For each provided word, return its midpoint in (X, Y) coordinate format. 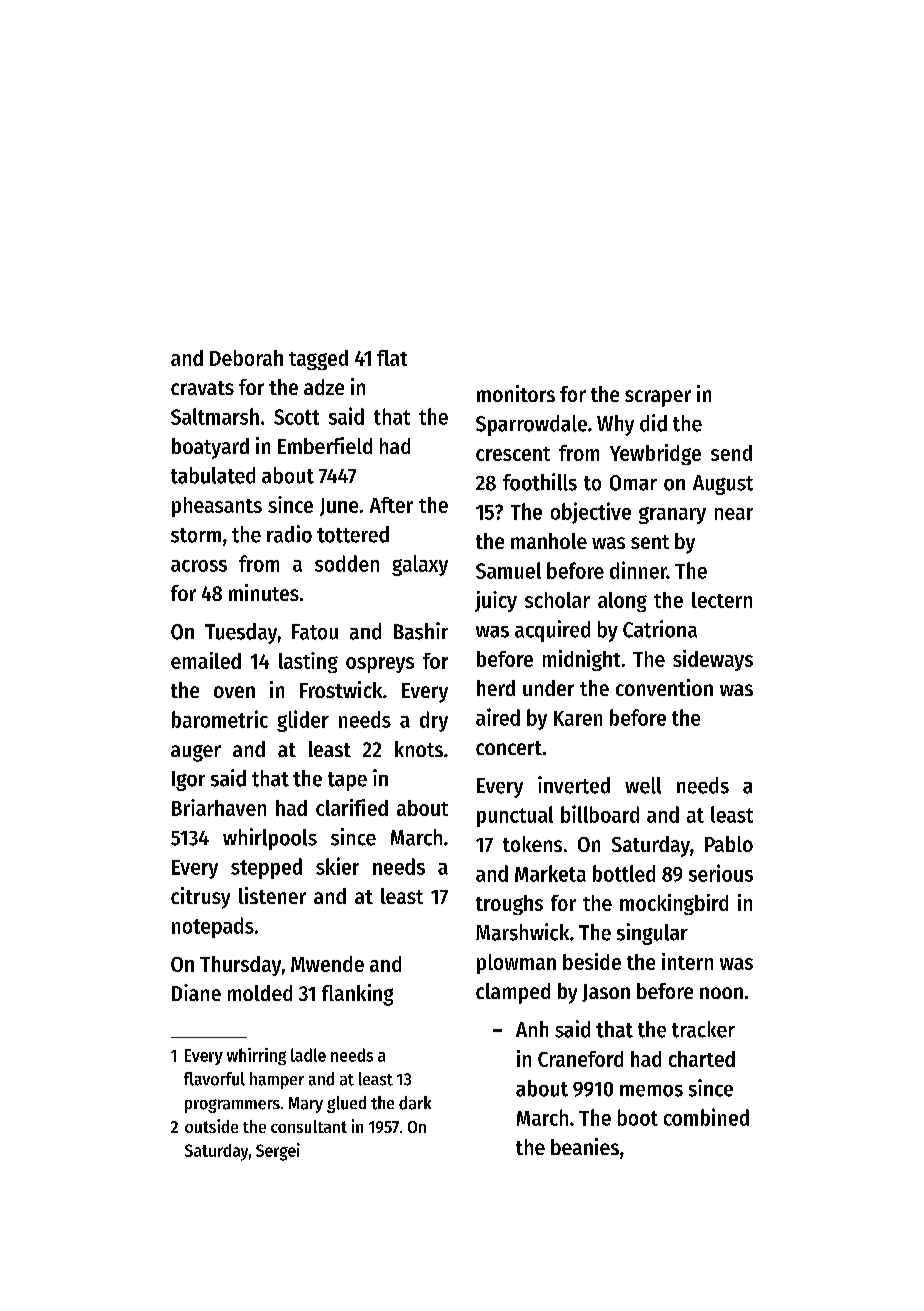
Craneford (580, 1059)
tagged (318, 360)
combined (706, 1117)
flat (392, 358)
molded (260, 993)
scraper (658, 398)
